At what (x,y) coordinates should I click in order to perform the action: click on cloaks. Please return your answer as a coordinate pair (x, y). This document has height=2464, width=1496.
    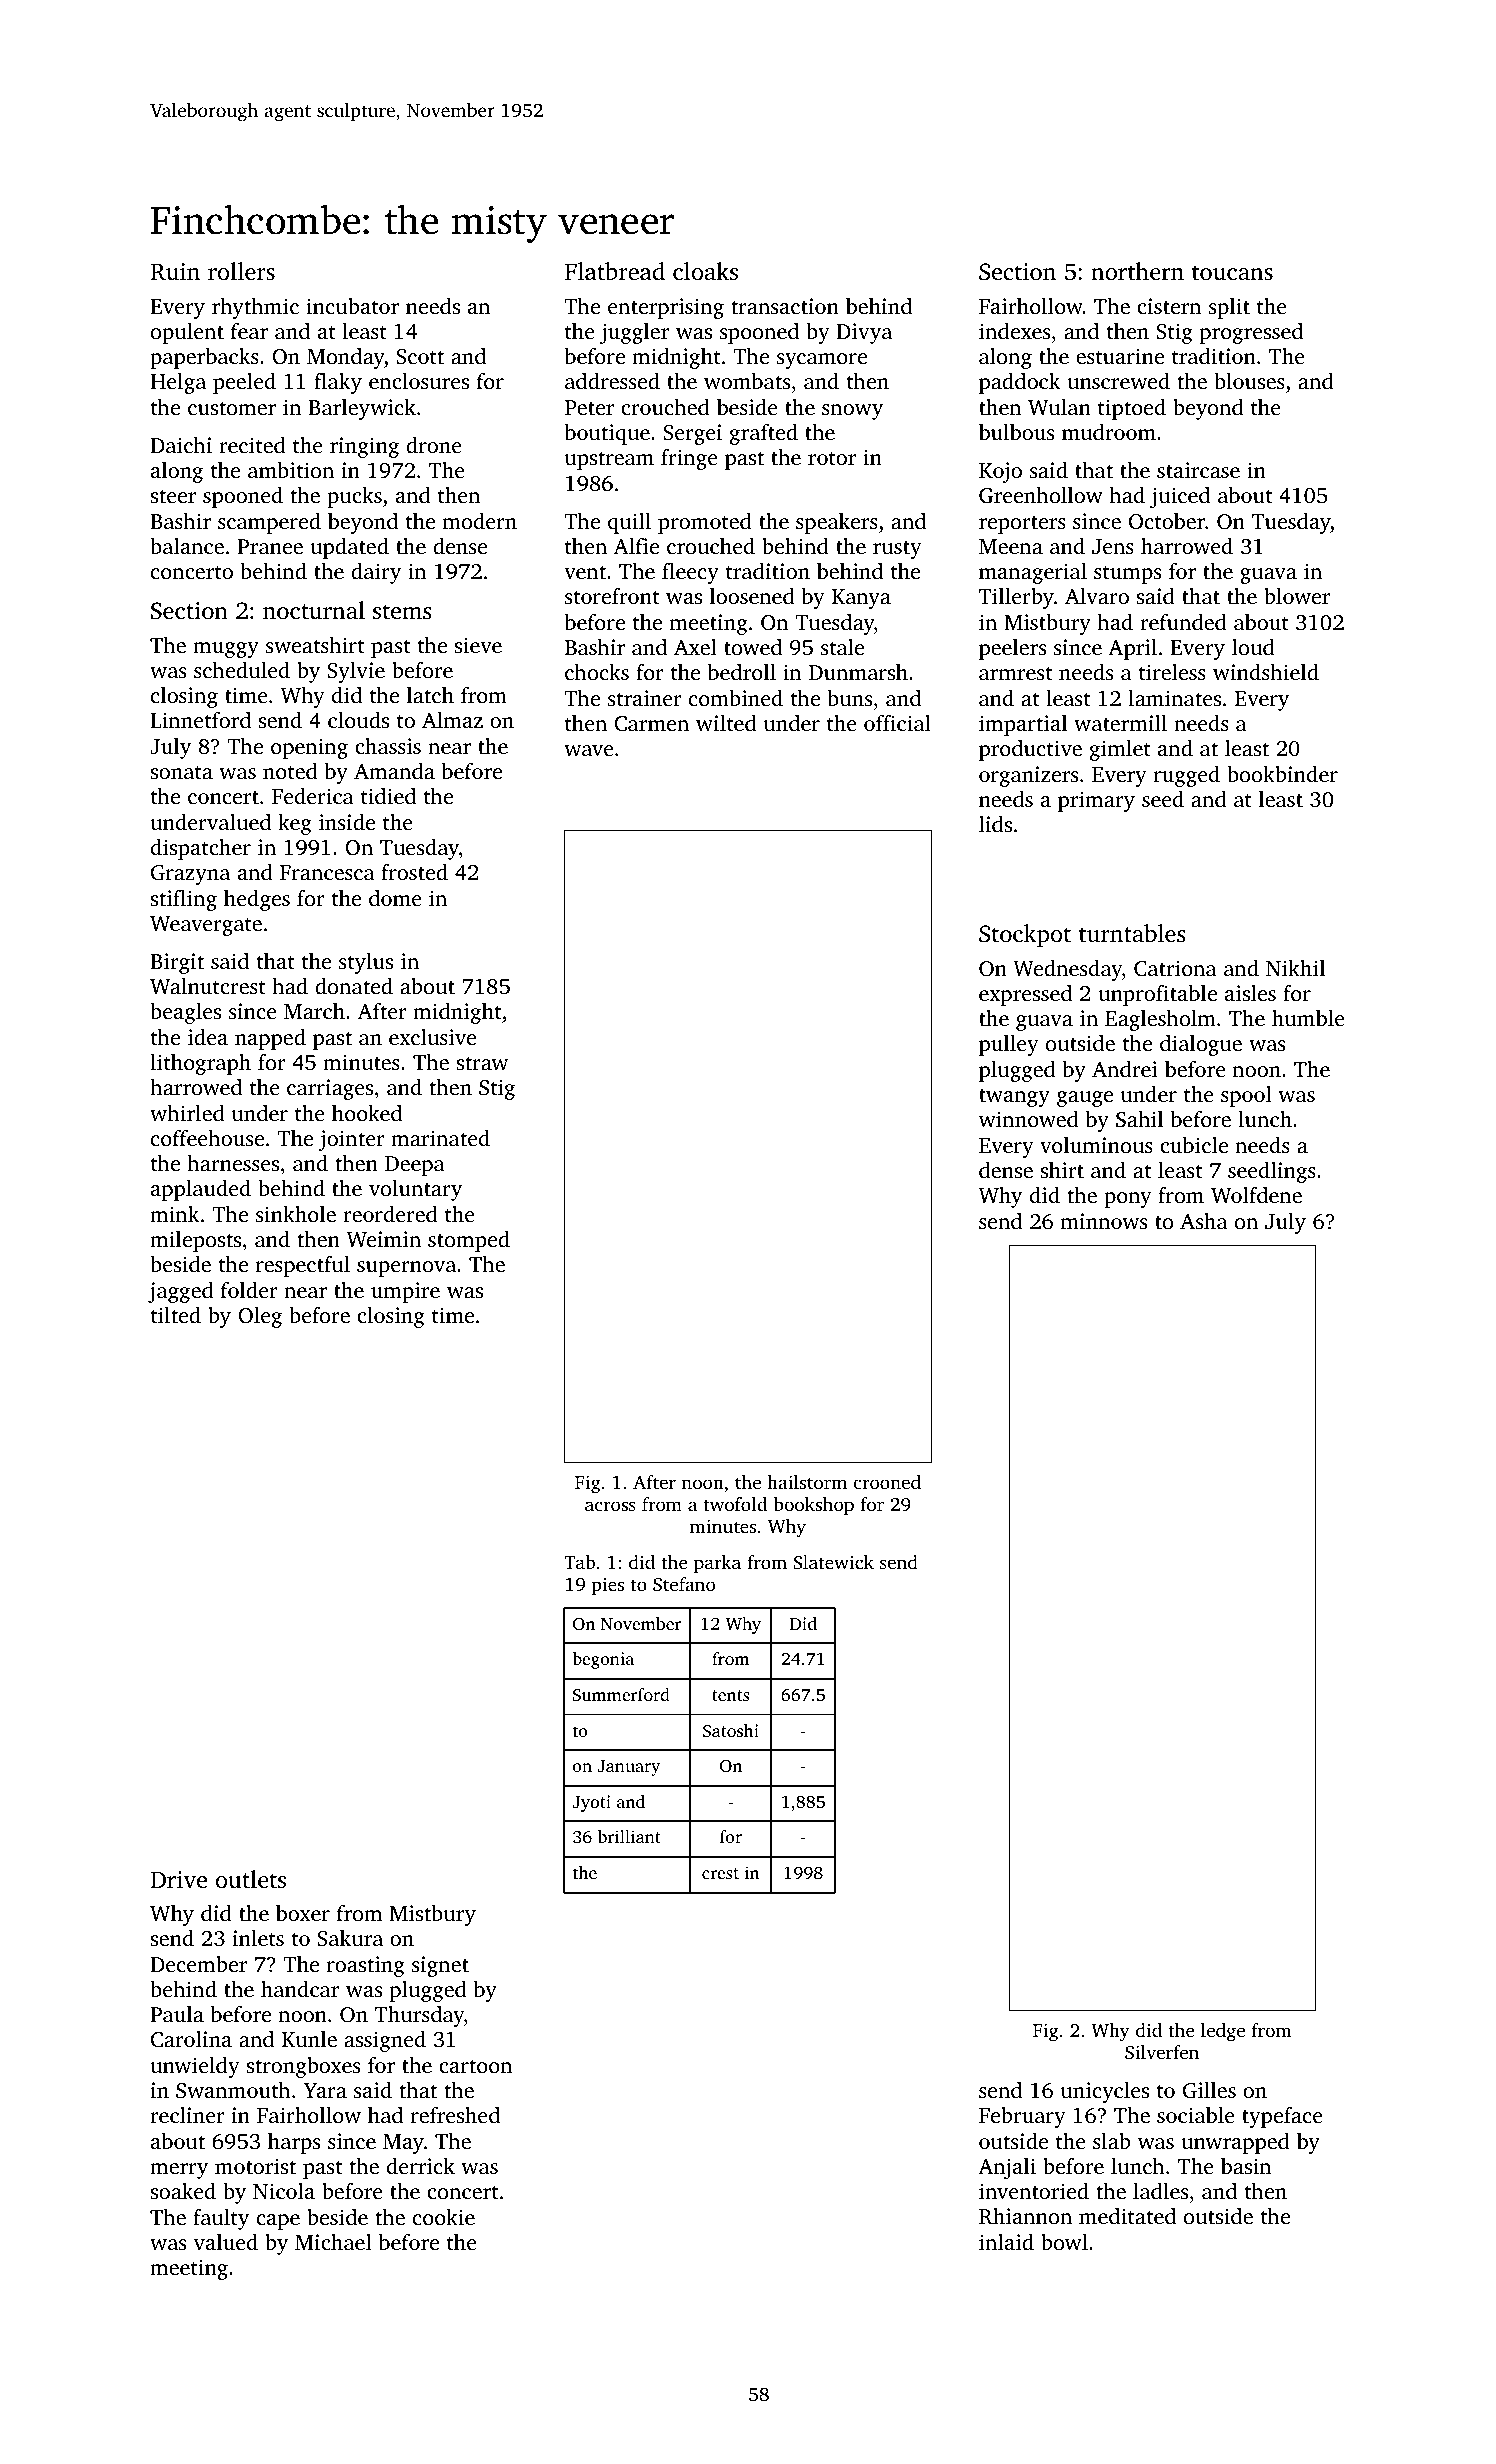
    Looking at the image, I should click on (705, 271).
